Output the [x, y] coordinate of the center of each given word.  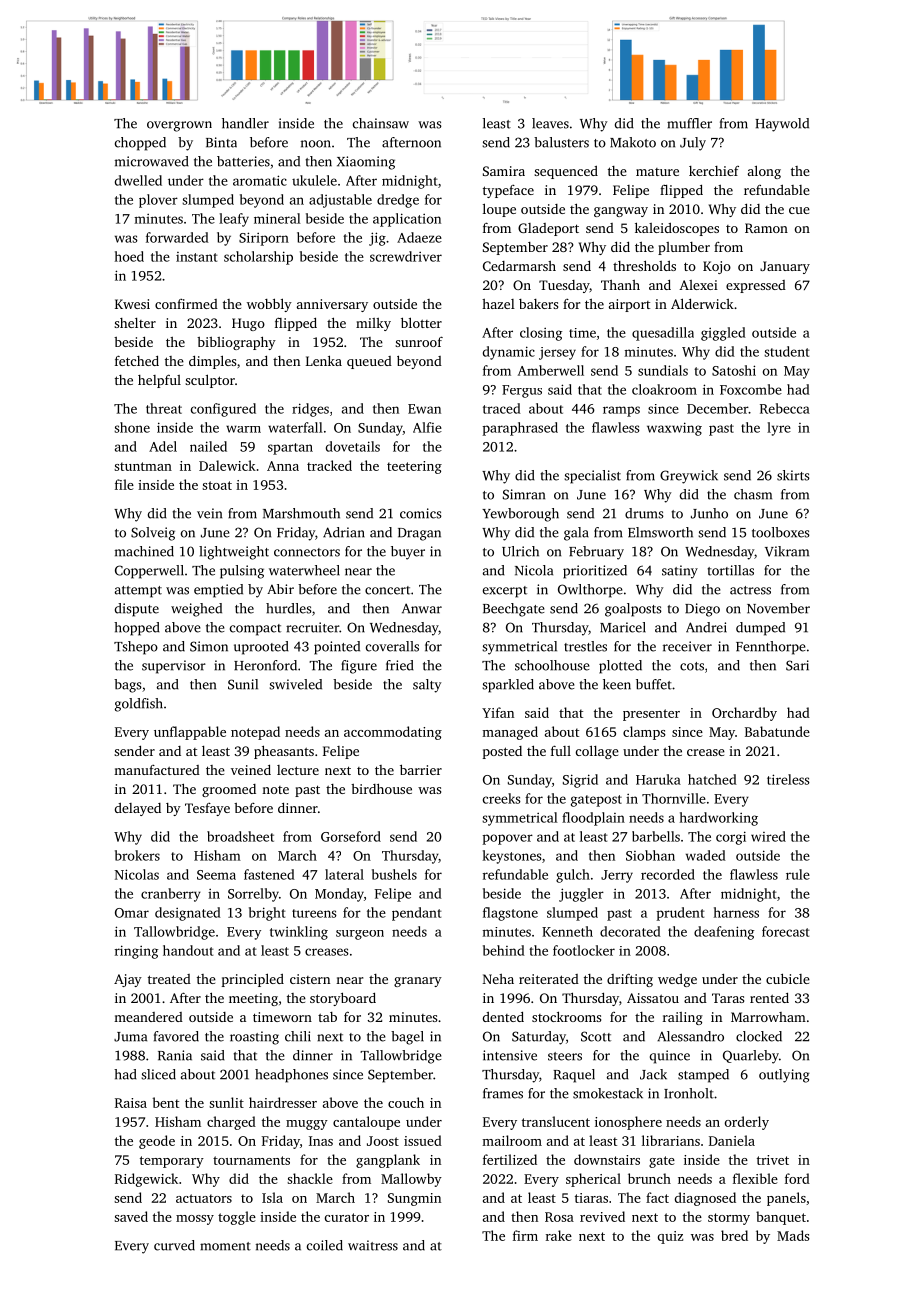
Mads [793, 1235]
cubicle [788, 978]
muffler [689, 123]
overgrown [179, 126]
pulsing [242, 572]
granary [418, 982]
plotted [620, 667]
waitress [373, 1245]
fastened [269, 874]
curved [174, 1245]
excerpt [505, 592]
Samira [504, 171]
